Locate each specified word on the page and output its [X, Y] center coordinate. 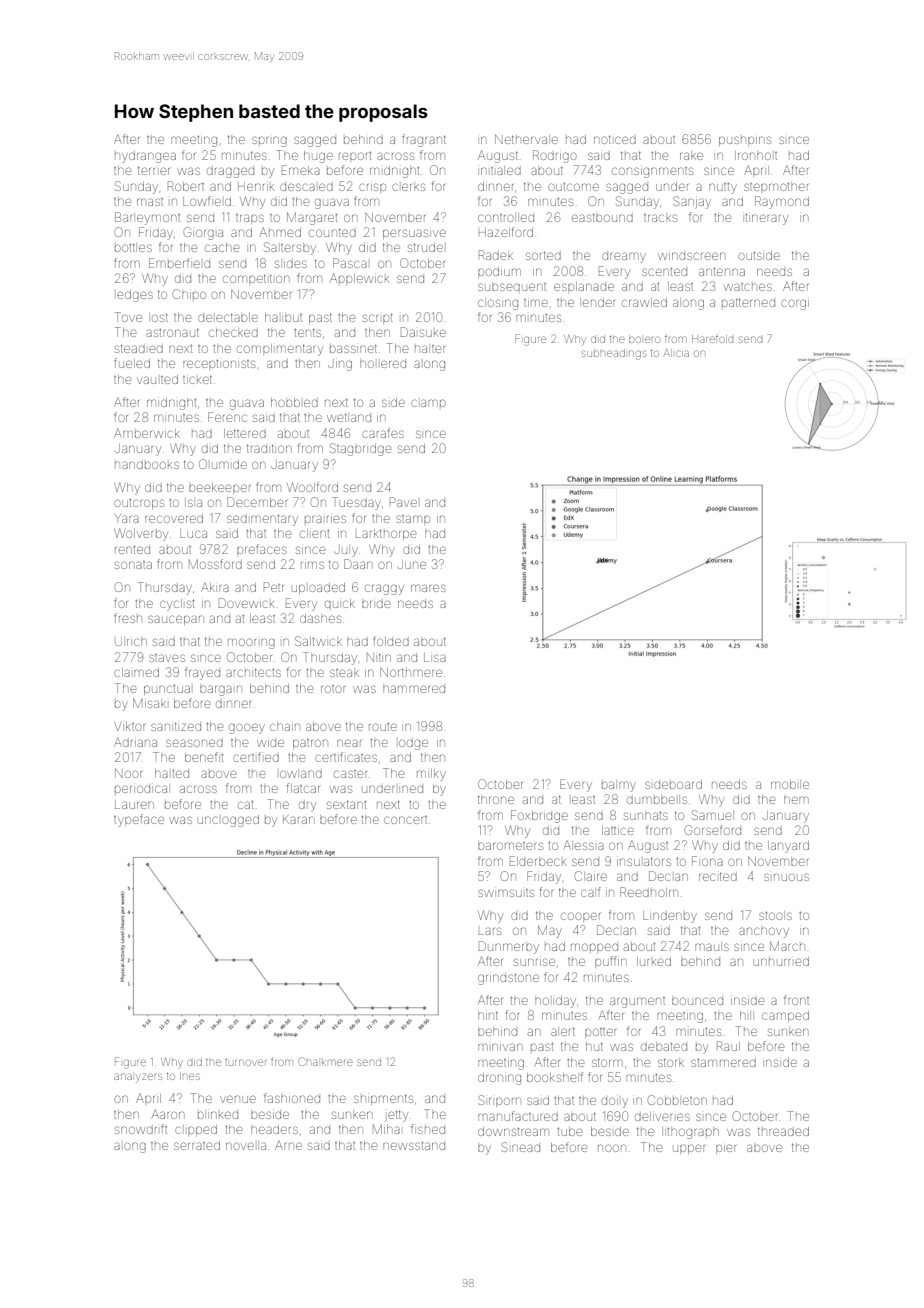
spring [269, 141]
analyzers [138, 1078]
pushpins [745, 141]
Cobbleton [677, 1100]
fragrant [424, 140]
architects [253, 672]
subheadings [614, 354]
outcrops [139, 504]
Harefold [713, 338]
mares [428, 588]
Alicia [676, 353]
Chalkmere [325, 1061]
